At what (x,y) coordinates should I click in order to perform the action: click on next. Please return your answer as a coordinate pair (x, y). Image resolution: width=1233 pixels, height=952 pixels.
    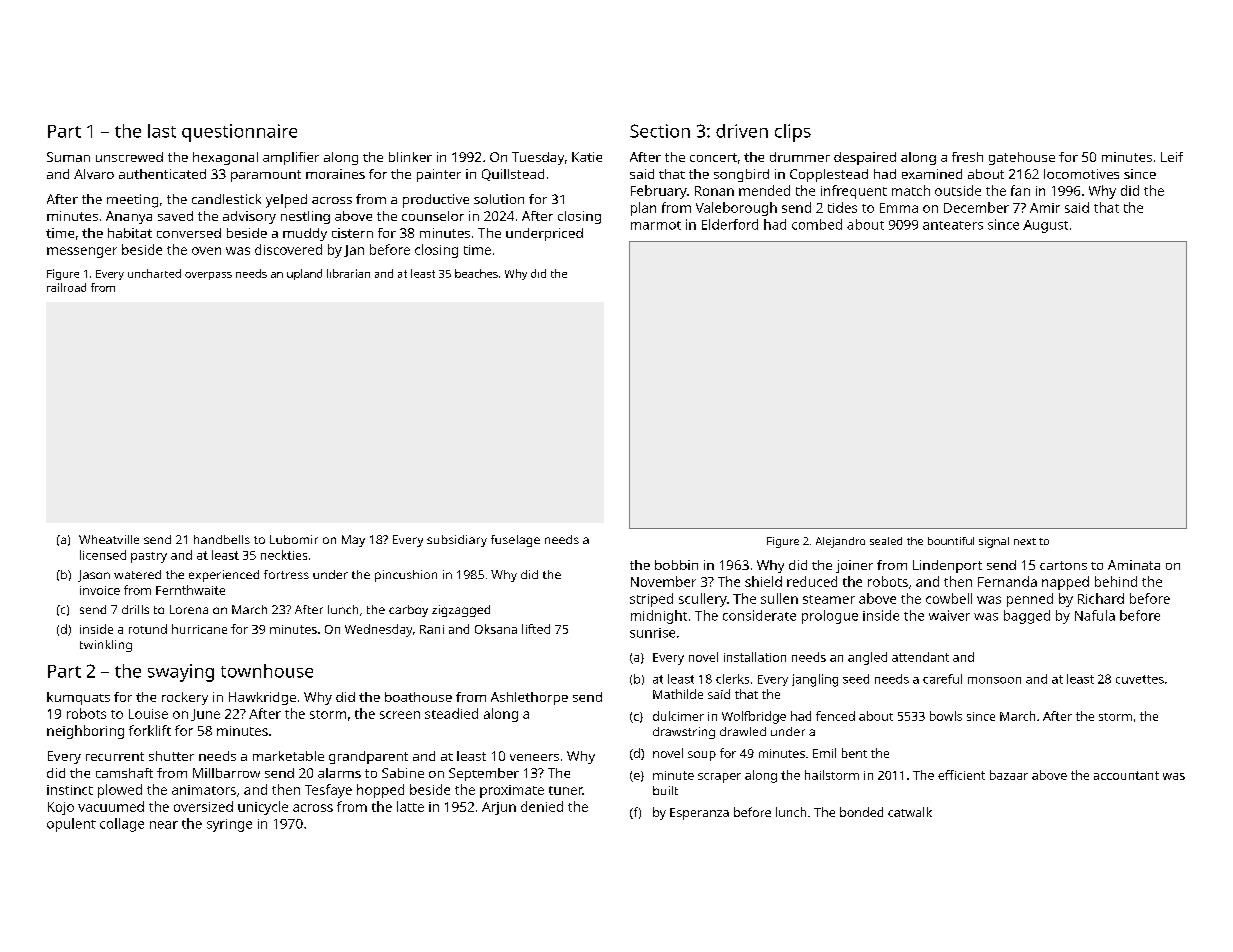
    Looking at the image, I should click on (1025, 541).
